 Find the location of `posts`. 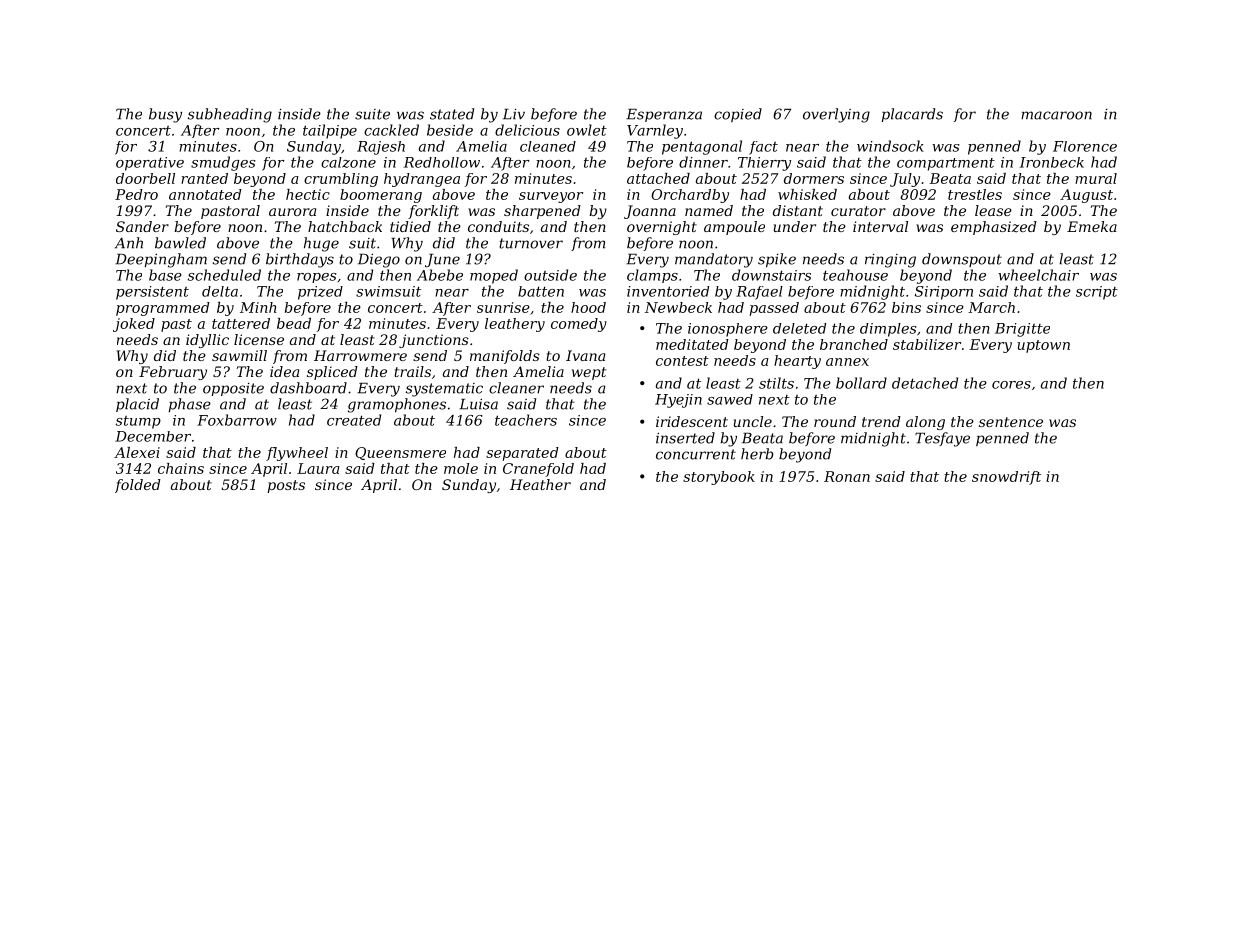

posts is located at coordinates (286, 486).
